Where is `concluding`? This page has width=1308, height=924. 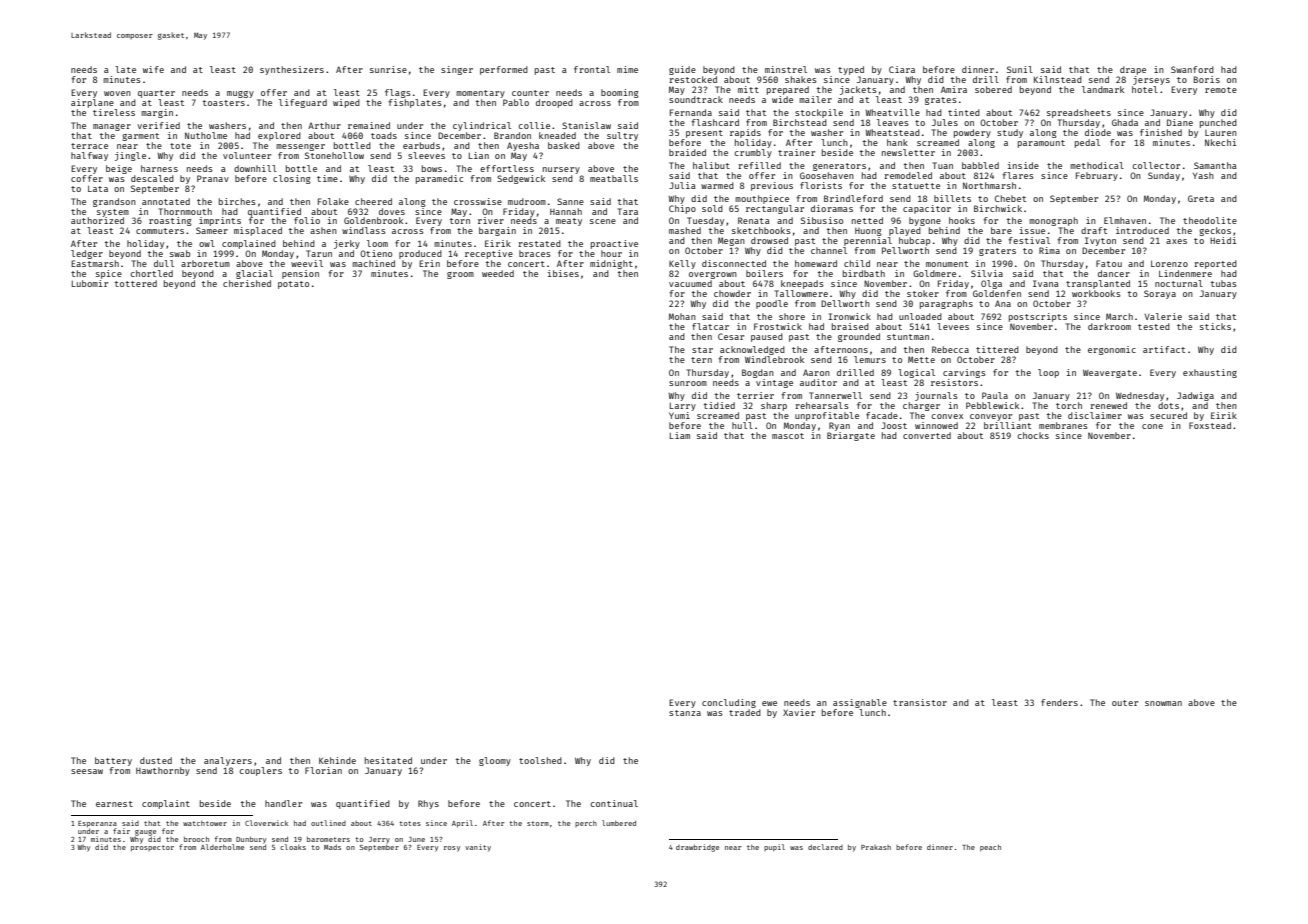
concluding is located at coordinates (729, 703).
